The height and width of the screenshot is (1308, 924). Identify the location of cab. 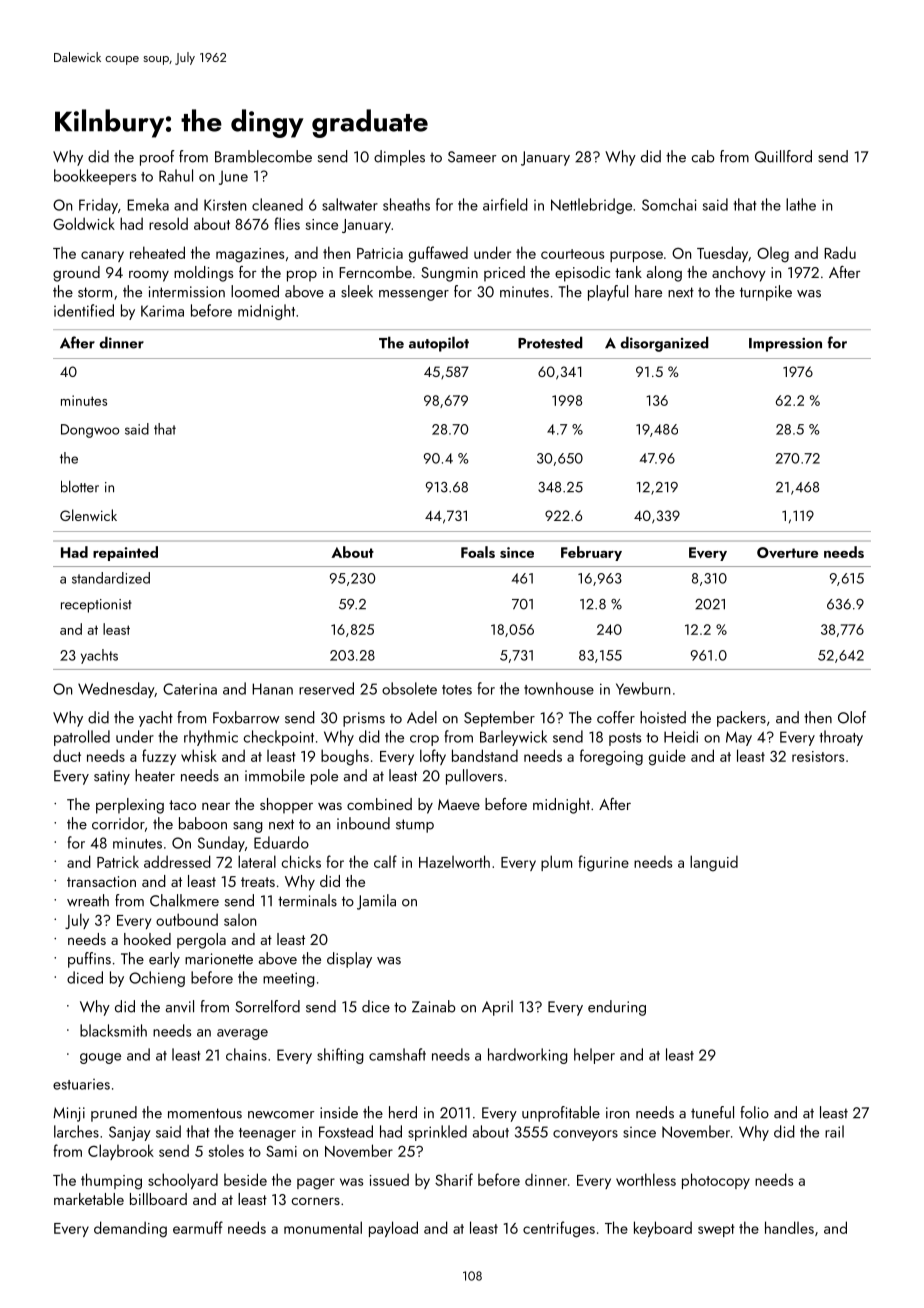
(703, 156).
